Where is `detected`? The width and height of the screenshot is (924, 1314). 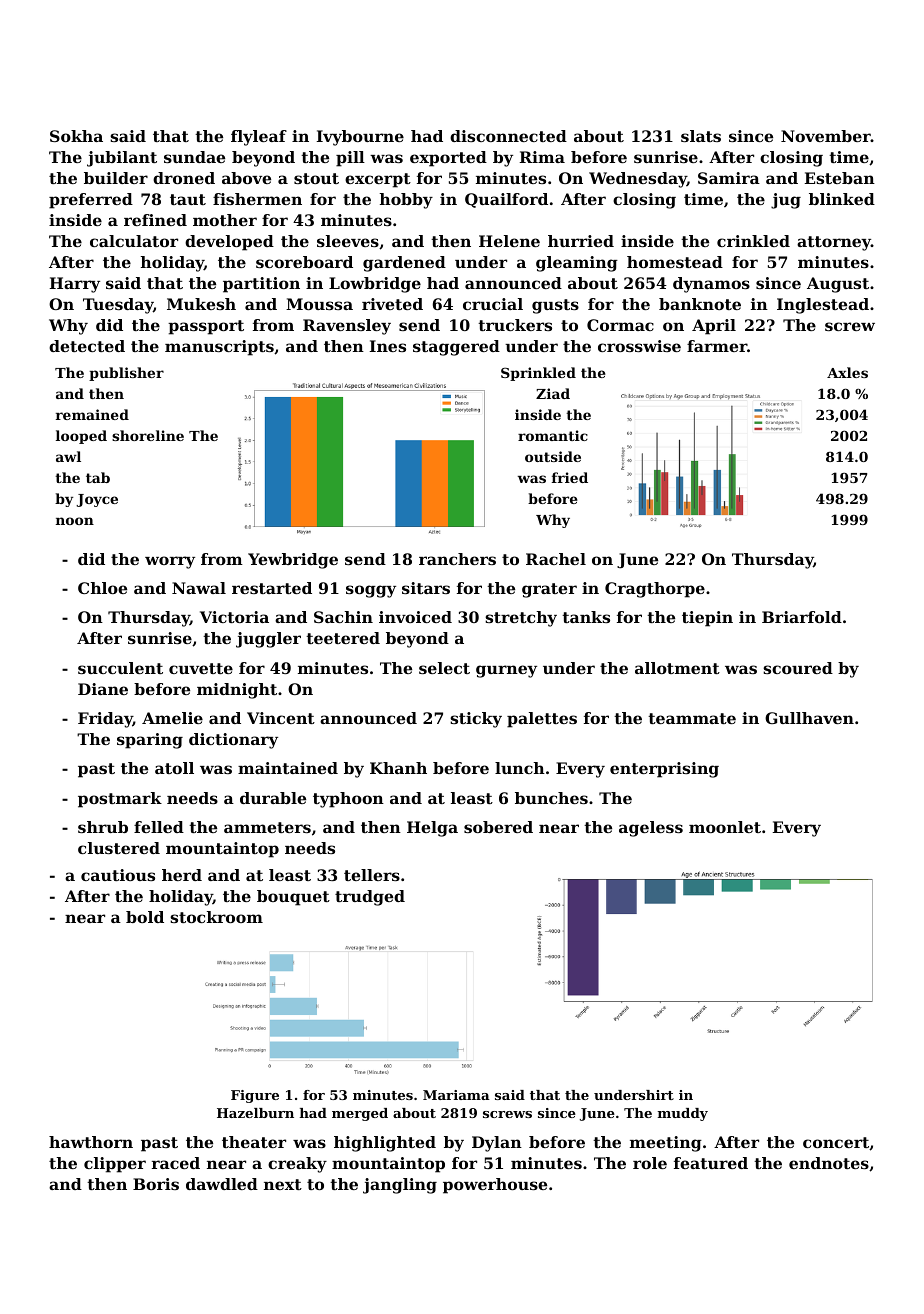 detected is located at coordinates (87, 346).
